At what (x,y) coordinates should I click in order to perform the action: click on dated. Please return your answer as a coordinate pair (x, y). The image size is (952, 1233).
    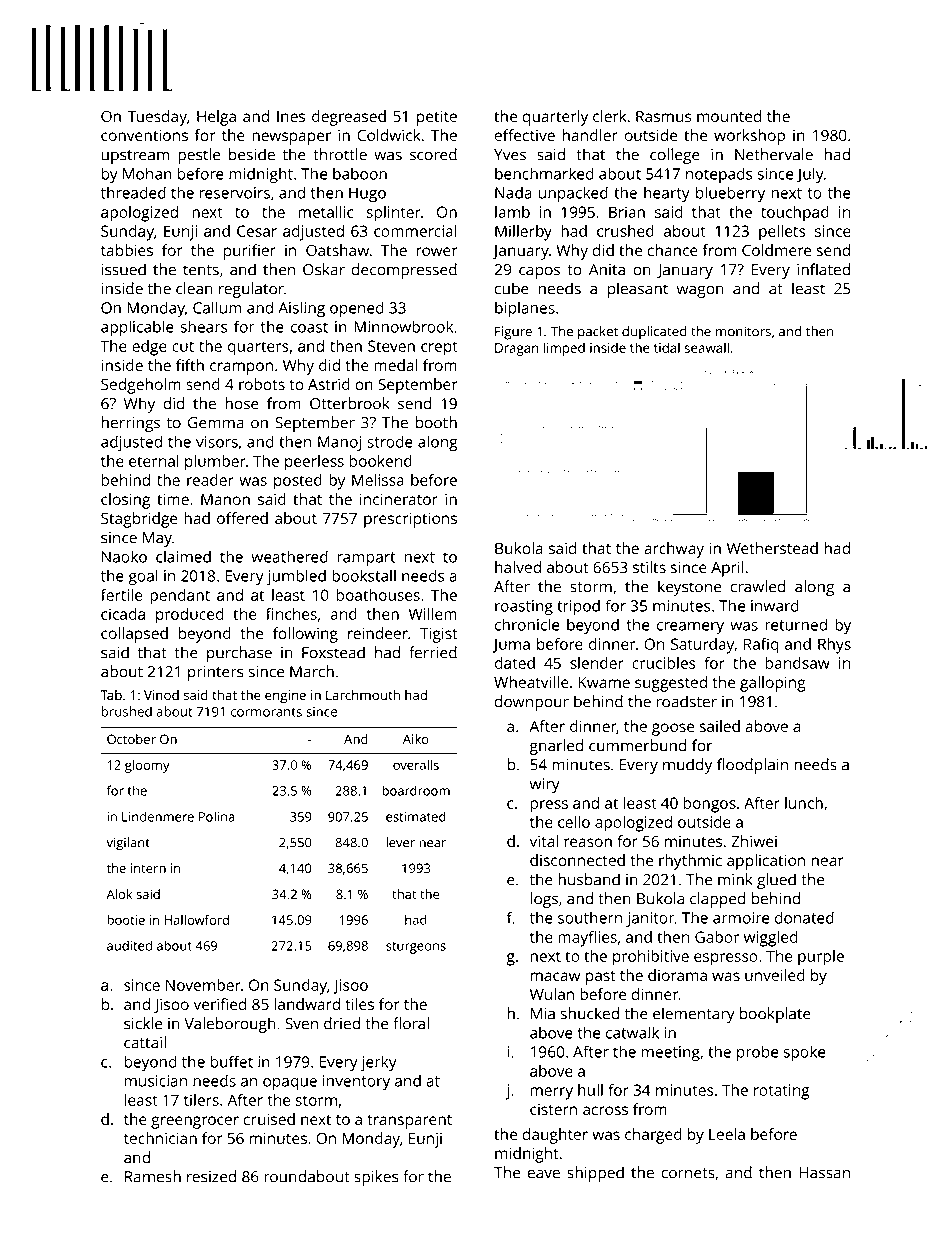
    Looking at the image, I should click on (515, 663).
